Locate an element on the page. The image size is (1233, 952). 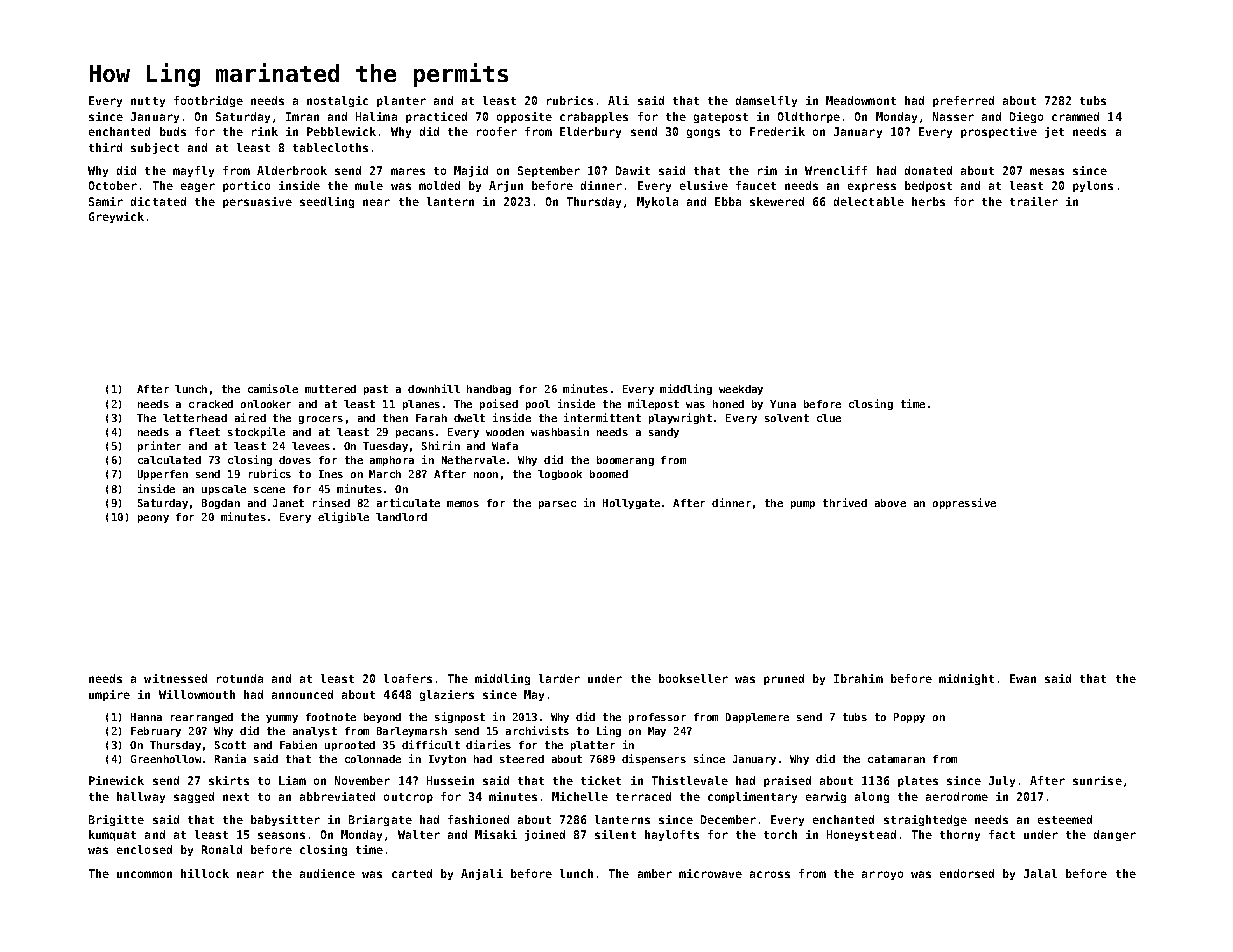
endorsed is located at coordinates (967, 873).
